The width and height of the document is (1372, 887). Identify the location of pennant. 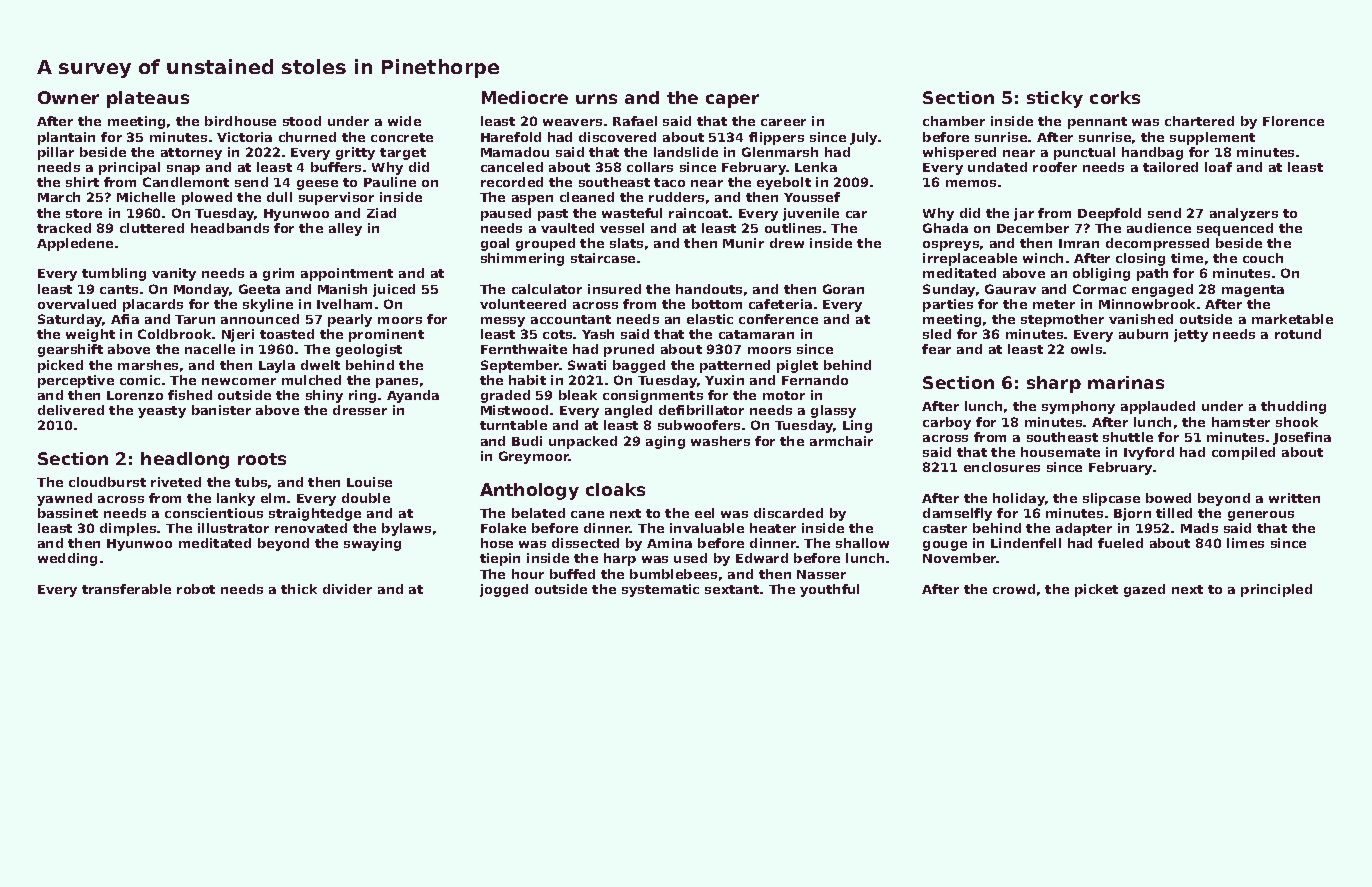
(1097, 123).
